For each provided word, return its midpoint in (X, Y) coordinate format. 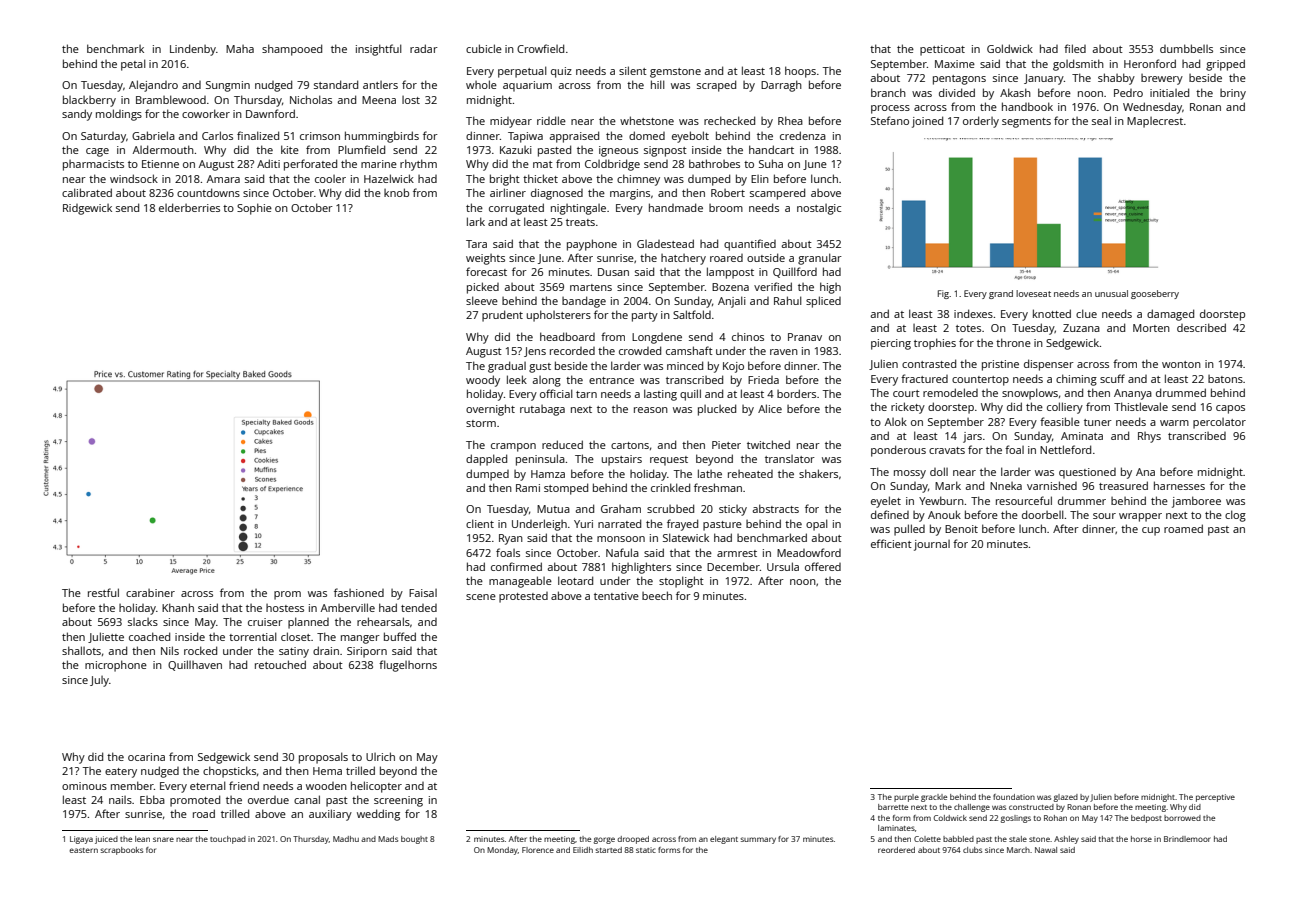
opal (817, 525)
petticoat (942, 50)
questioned (1087, 473)
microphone (116, 666)
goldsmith (1078, 65)
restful (103, 592)
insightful (379, 50)
